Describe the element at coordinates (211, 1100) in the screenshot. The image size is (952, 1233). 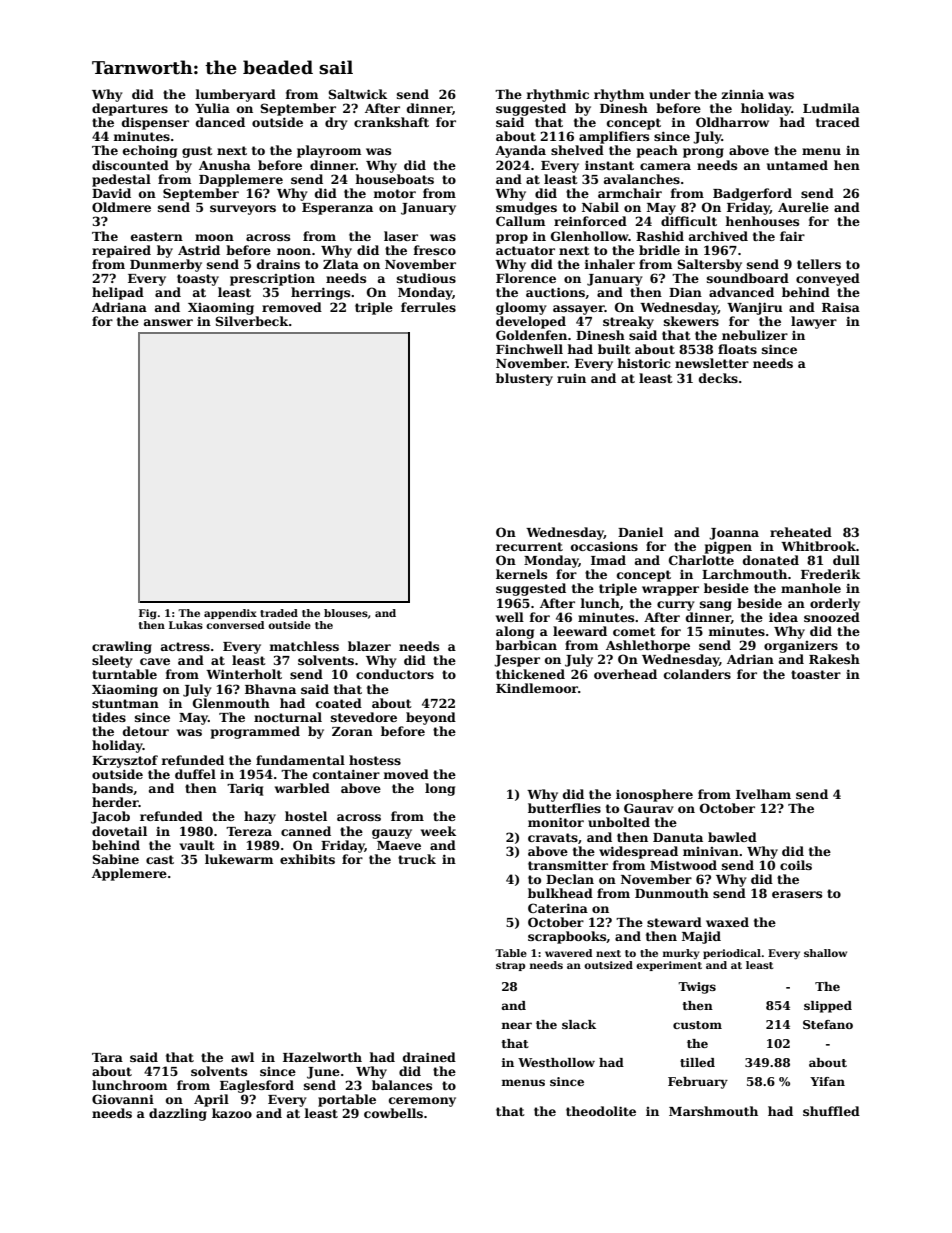
I see `April` at that location.
